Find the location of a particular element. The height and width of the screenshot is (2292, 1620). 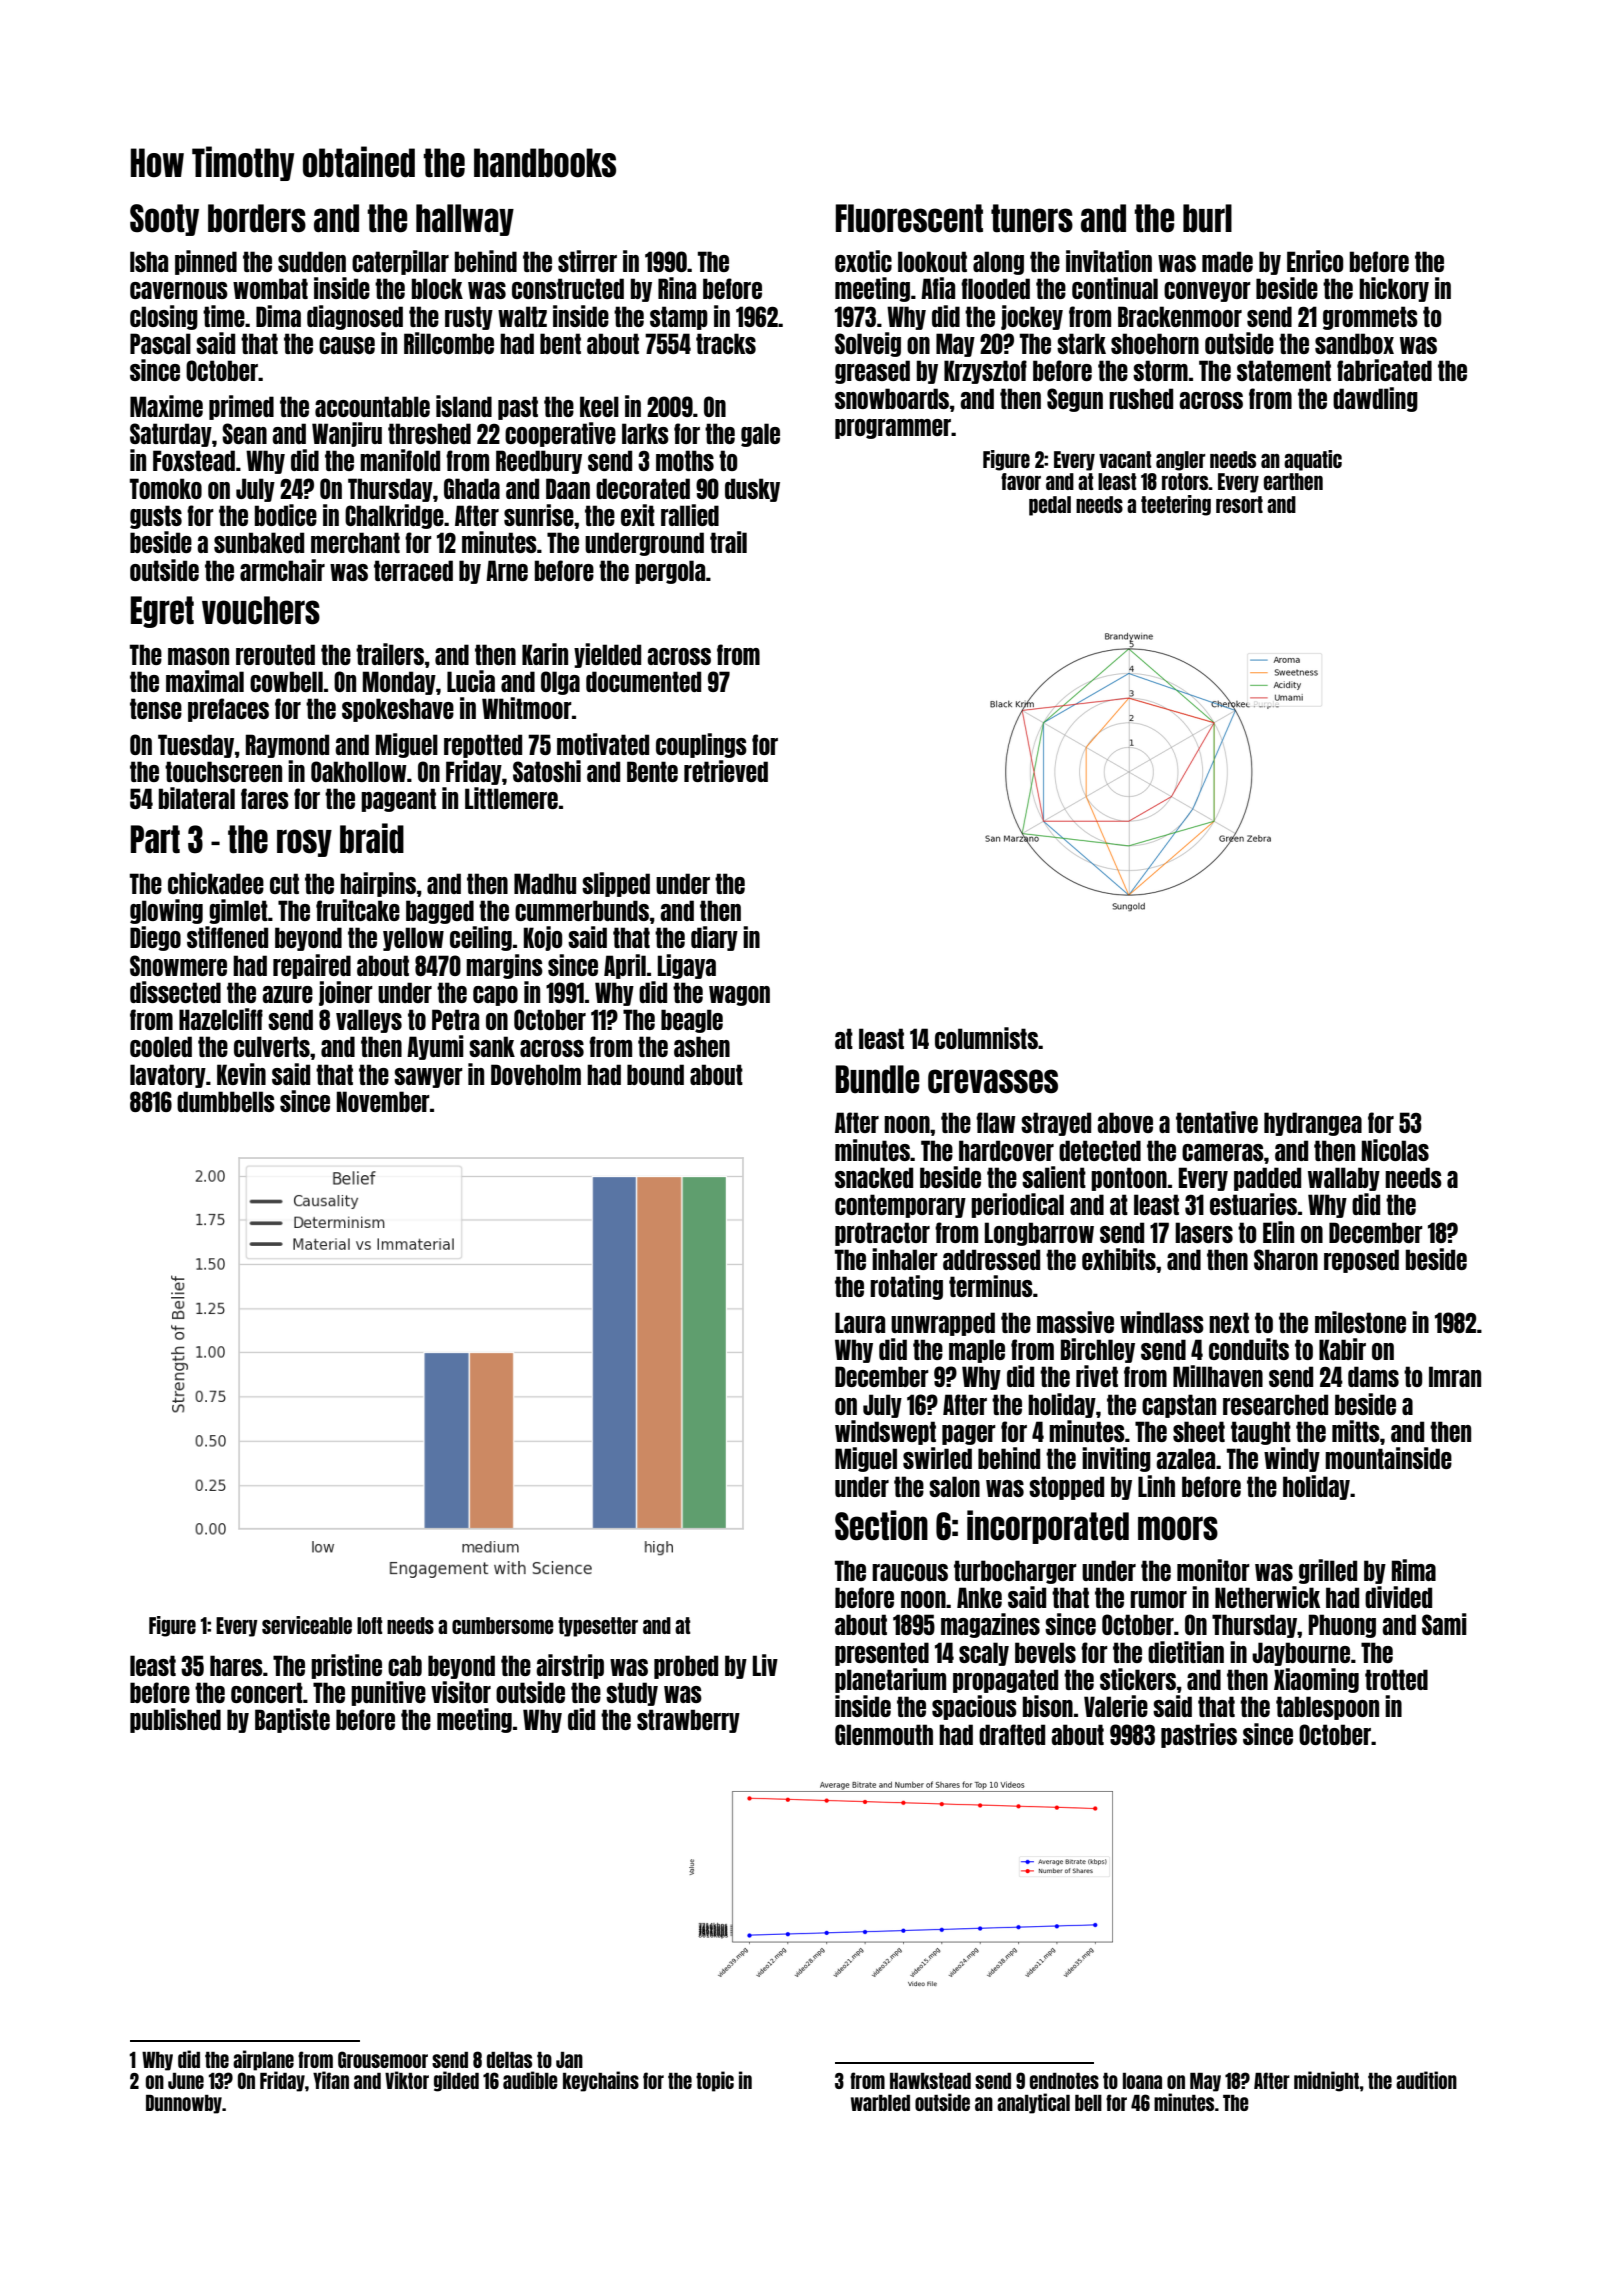

terminus is located at coordinates (991, 1286).
